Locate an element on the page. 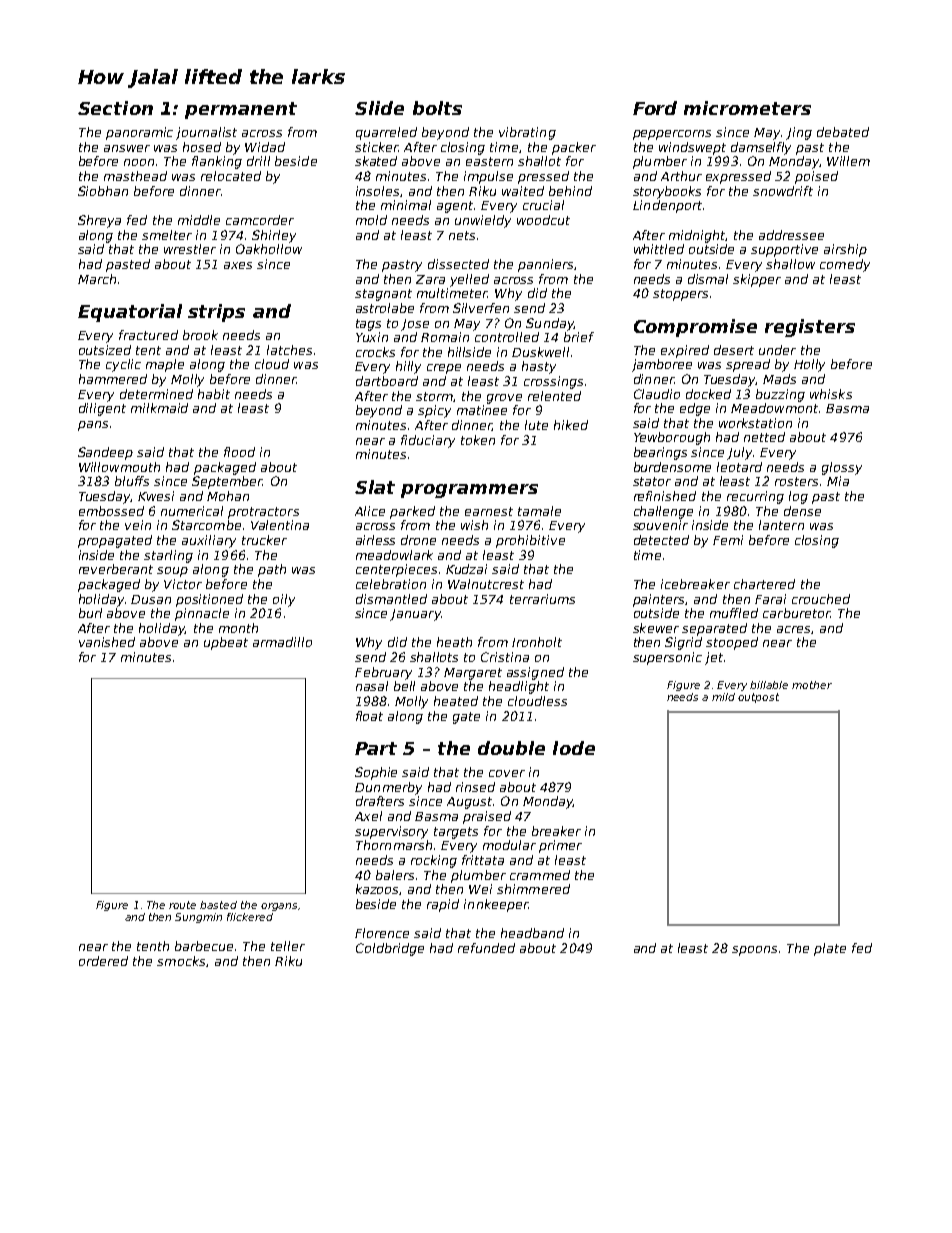  bolts is located at coordinates (437, 108).
